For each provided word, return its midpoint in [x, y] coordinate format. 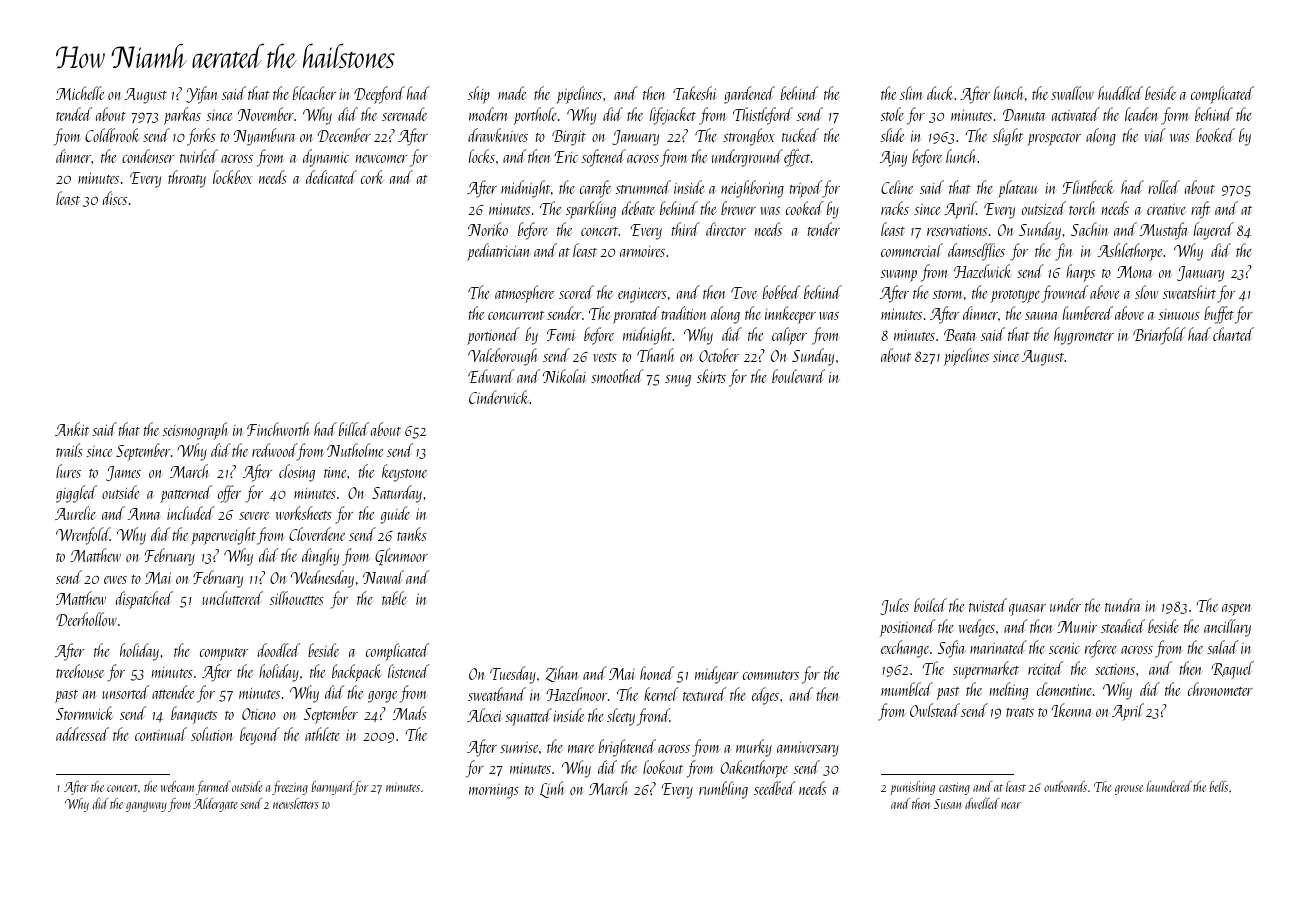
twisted [988, 605]
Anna [143, 514]
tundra [1123, 605]
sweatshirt [1189, 292]
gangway [146, 807]
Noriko [488, 229]
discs [115, 198]
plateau [1018, 189]
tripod [806, 189]
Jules [894, 606]
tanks [412, 534]
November [266, 114]
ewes [115, 580]
